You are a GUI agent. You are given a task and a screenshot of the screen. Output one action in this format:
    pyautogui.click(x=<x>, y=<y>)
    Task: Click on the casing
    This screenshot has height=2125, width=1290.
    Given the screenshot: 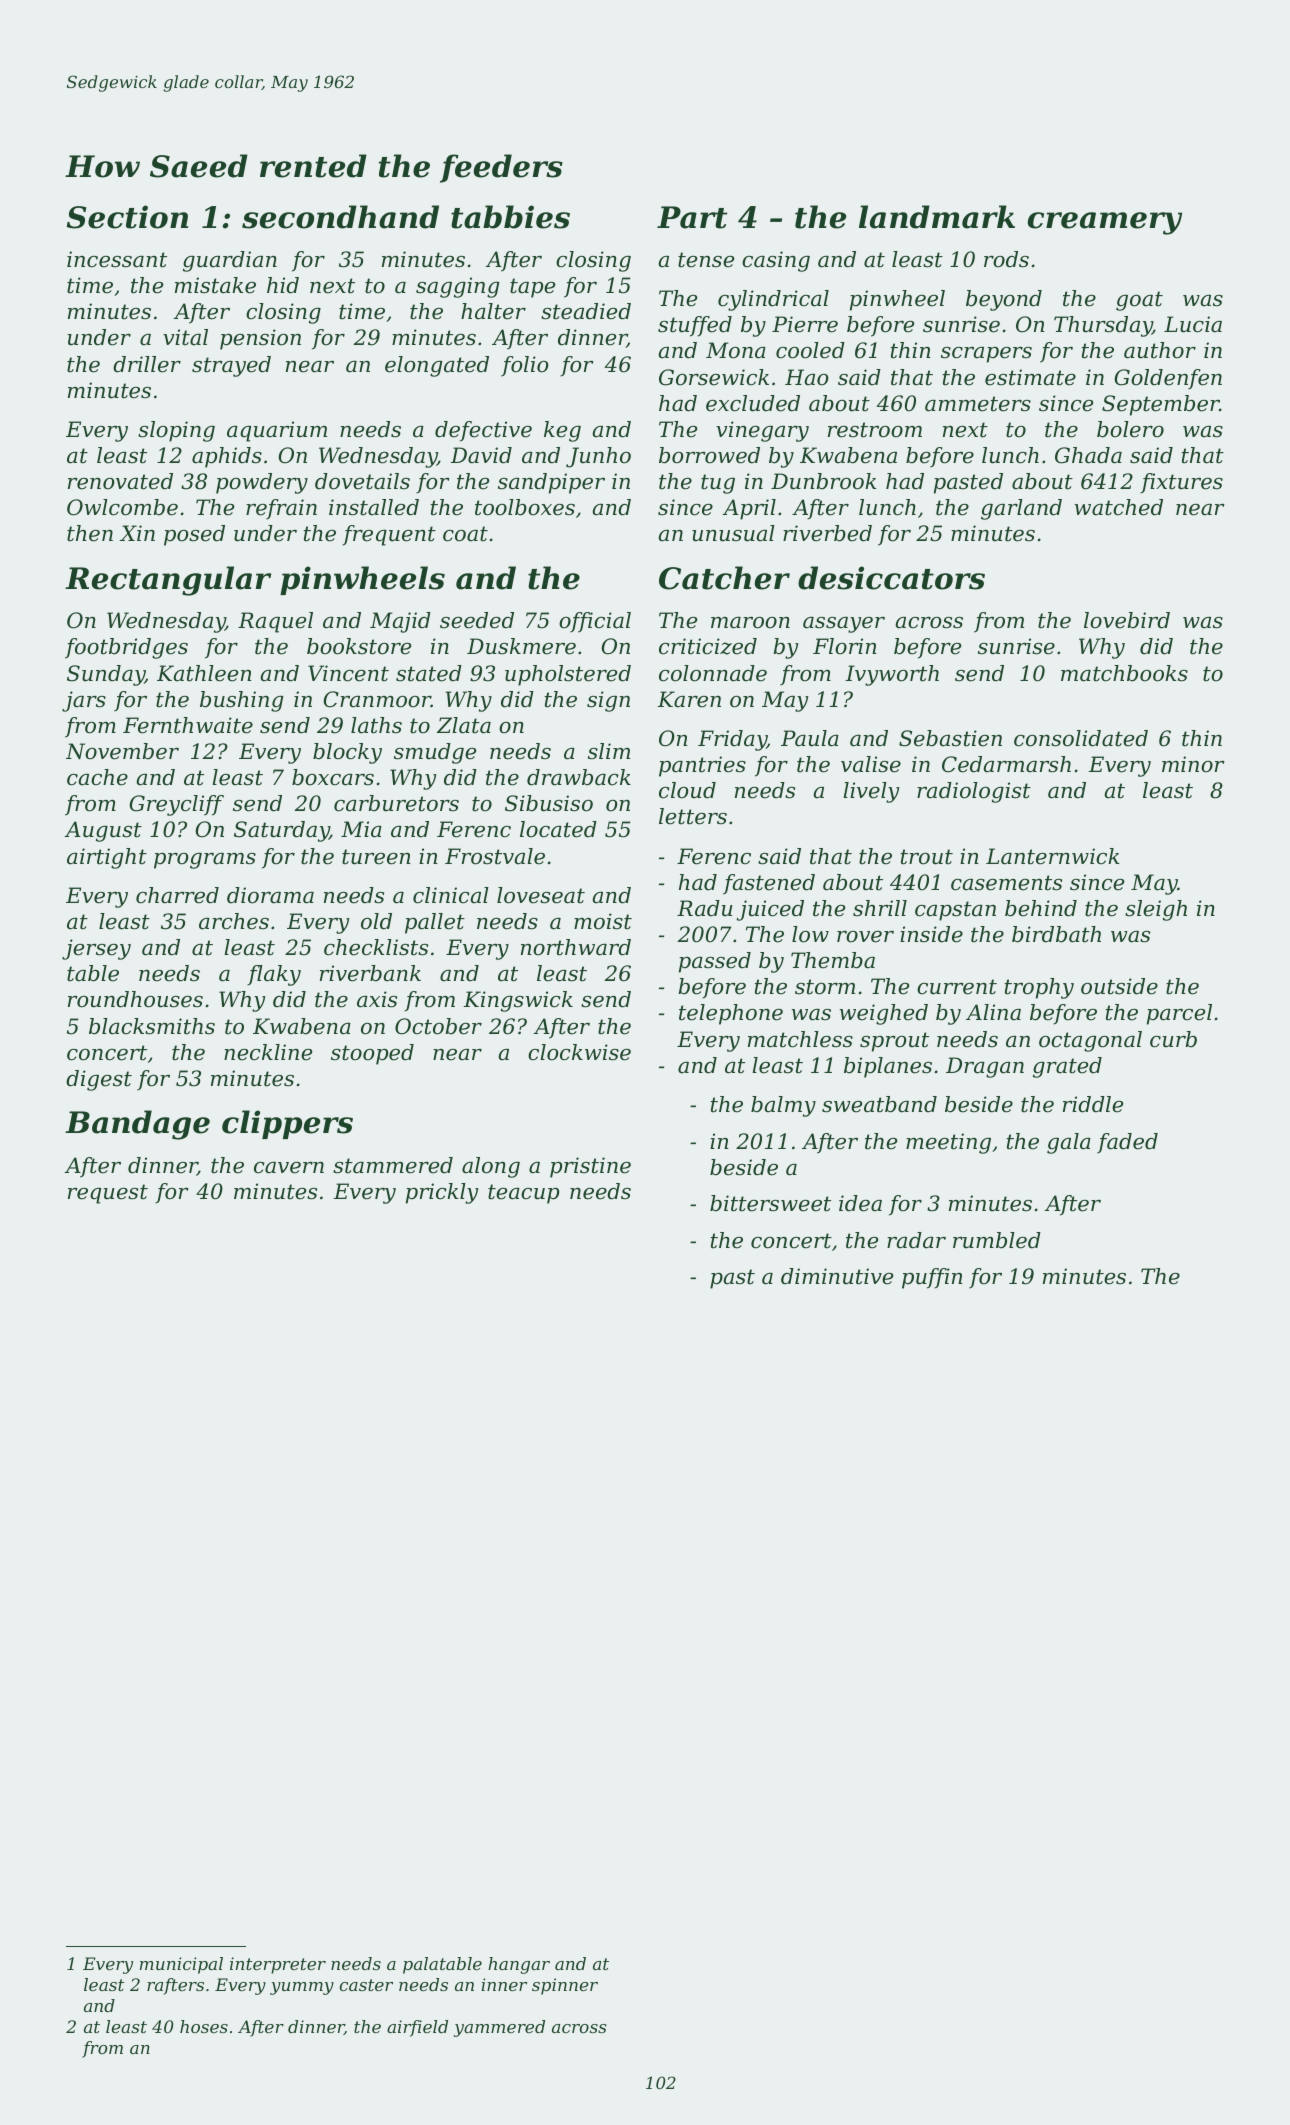 What is the action you would take?
    pyautogui.click(x=776, y=261)
